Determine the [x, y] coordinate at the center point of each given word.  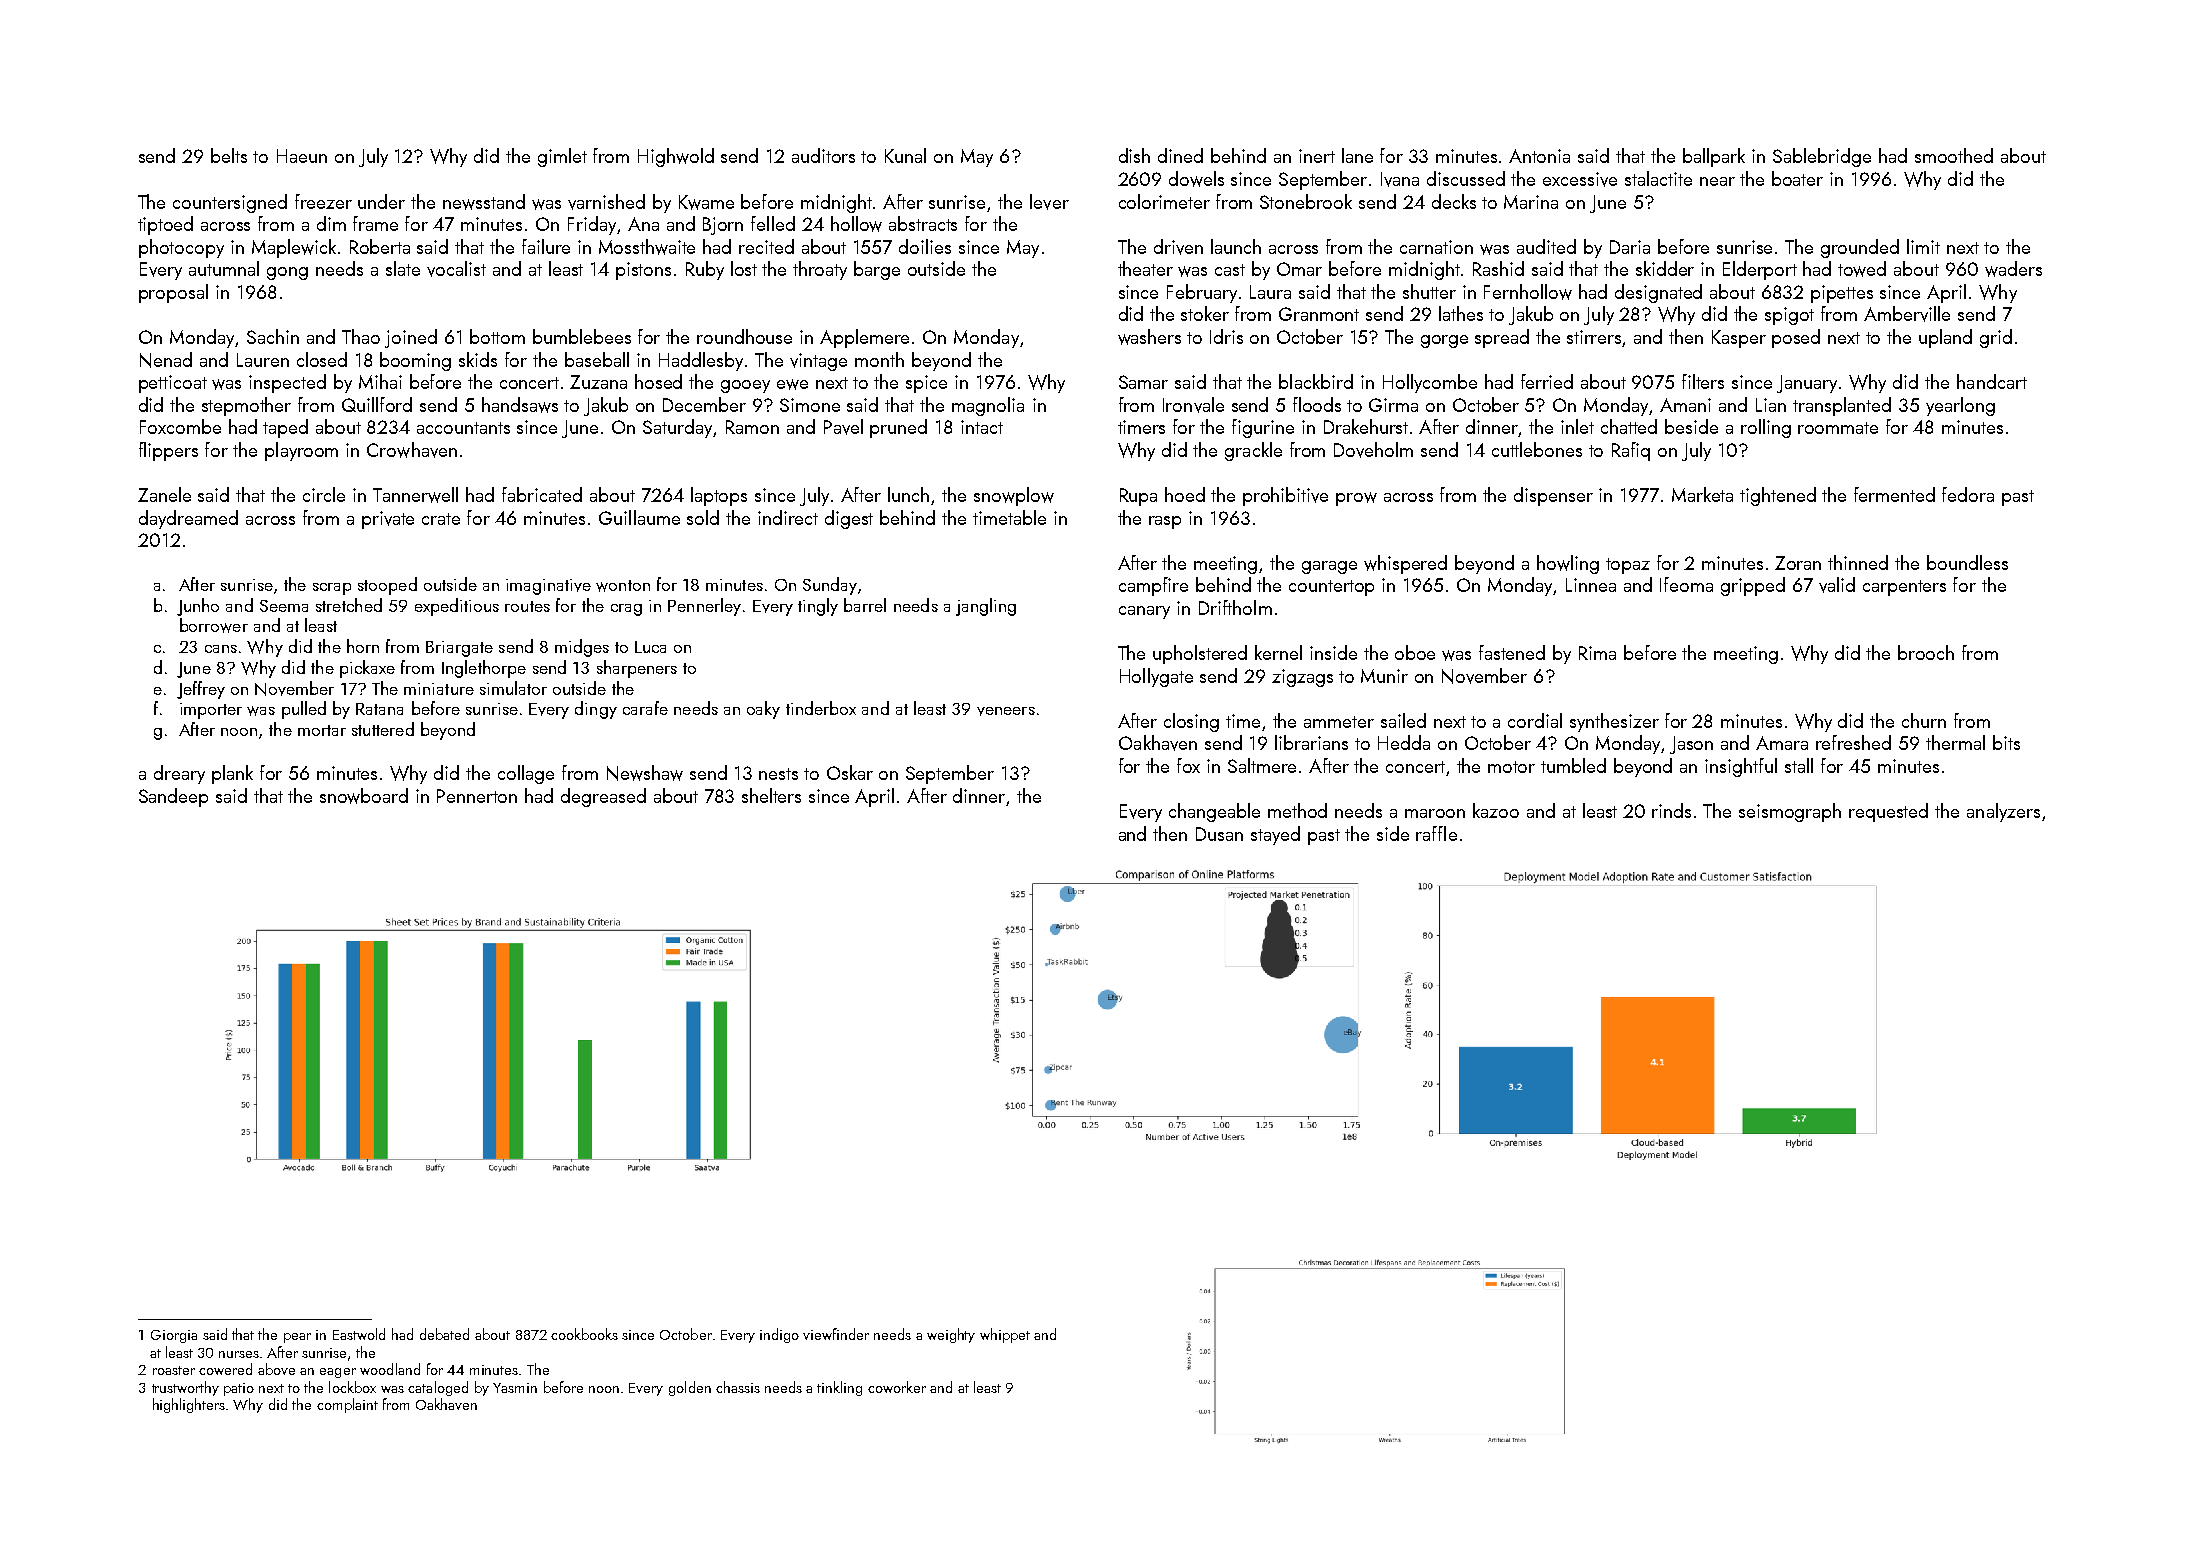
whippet [1005, 1335]
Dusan [1219, 834]
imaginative [548, 587]
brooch [1926, 652]
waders [2013, 269]
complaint [347, 1405]
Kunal [905, 155]
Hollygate [1156, 677]
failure [546, 246]
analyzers [2003, 812]
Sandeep [173, 797]
